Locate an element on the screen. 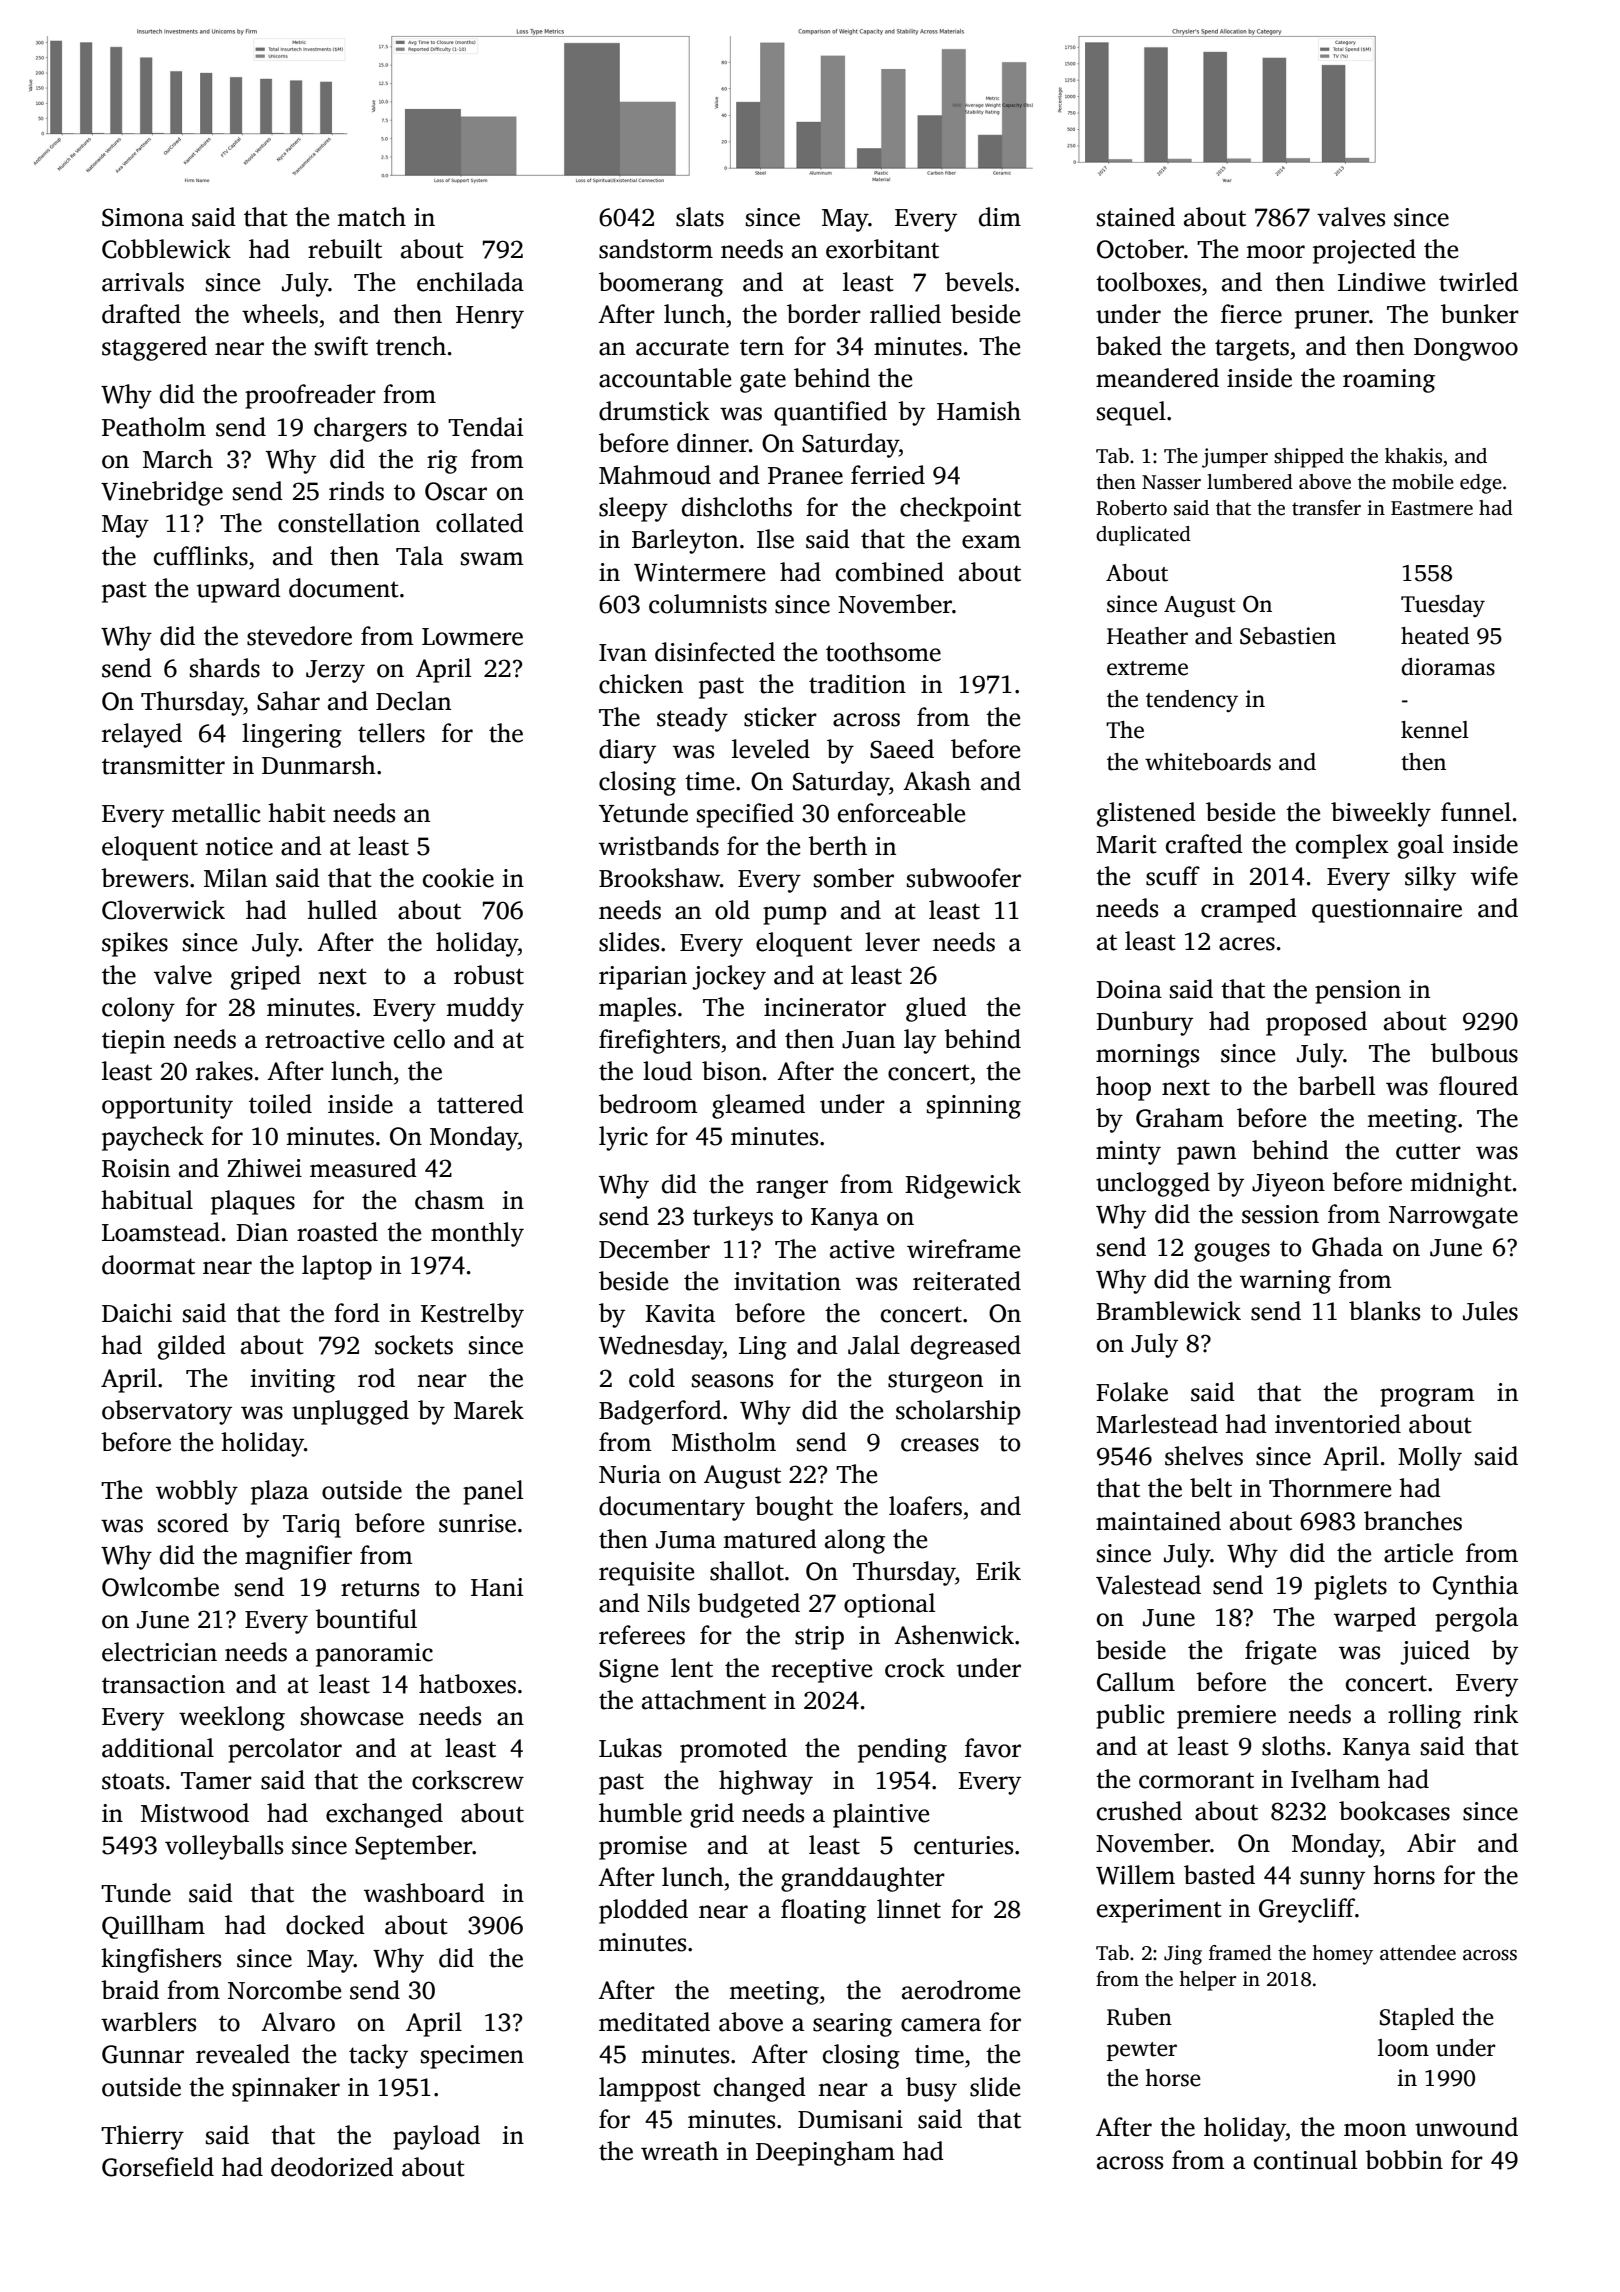  gilded is located at coordinates (192, 1347).
